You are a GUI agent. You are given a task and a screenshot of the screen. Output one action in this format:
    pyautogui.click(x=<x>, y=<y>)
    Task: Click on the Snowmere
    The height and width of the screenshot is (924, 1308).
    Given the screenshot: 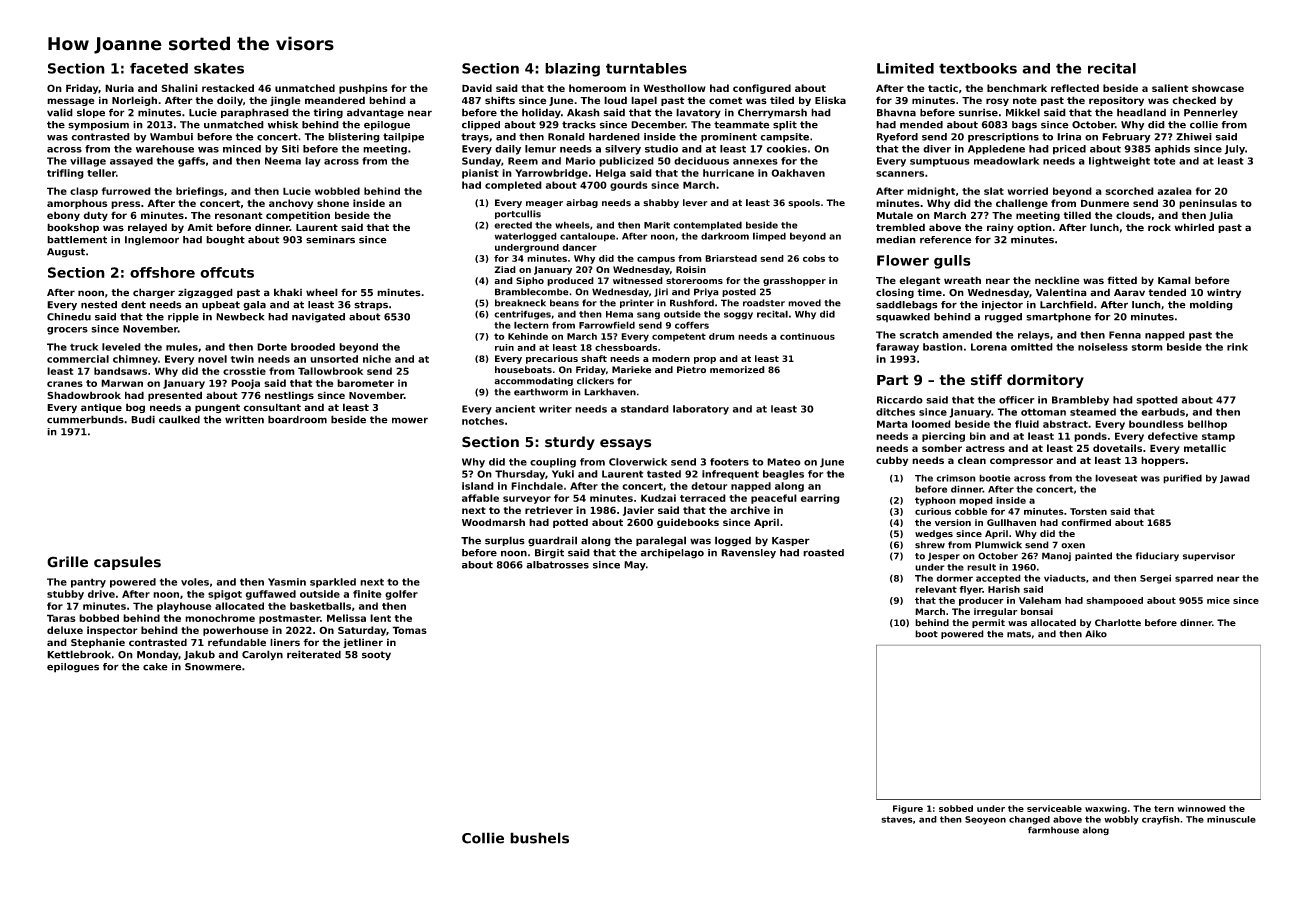 What is the action you would take?
    pyautogui.click(x=213, y=667)
